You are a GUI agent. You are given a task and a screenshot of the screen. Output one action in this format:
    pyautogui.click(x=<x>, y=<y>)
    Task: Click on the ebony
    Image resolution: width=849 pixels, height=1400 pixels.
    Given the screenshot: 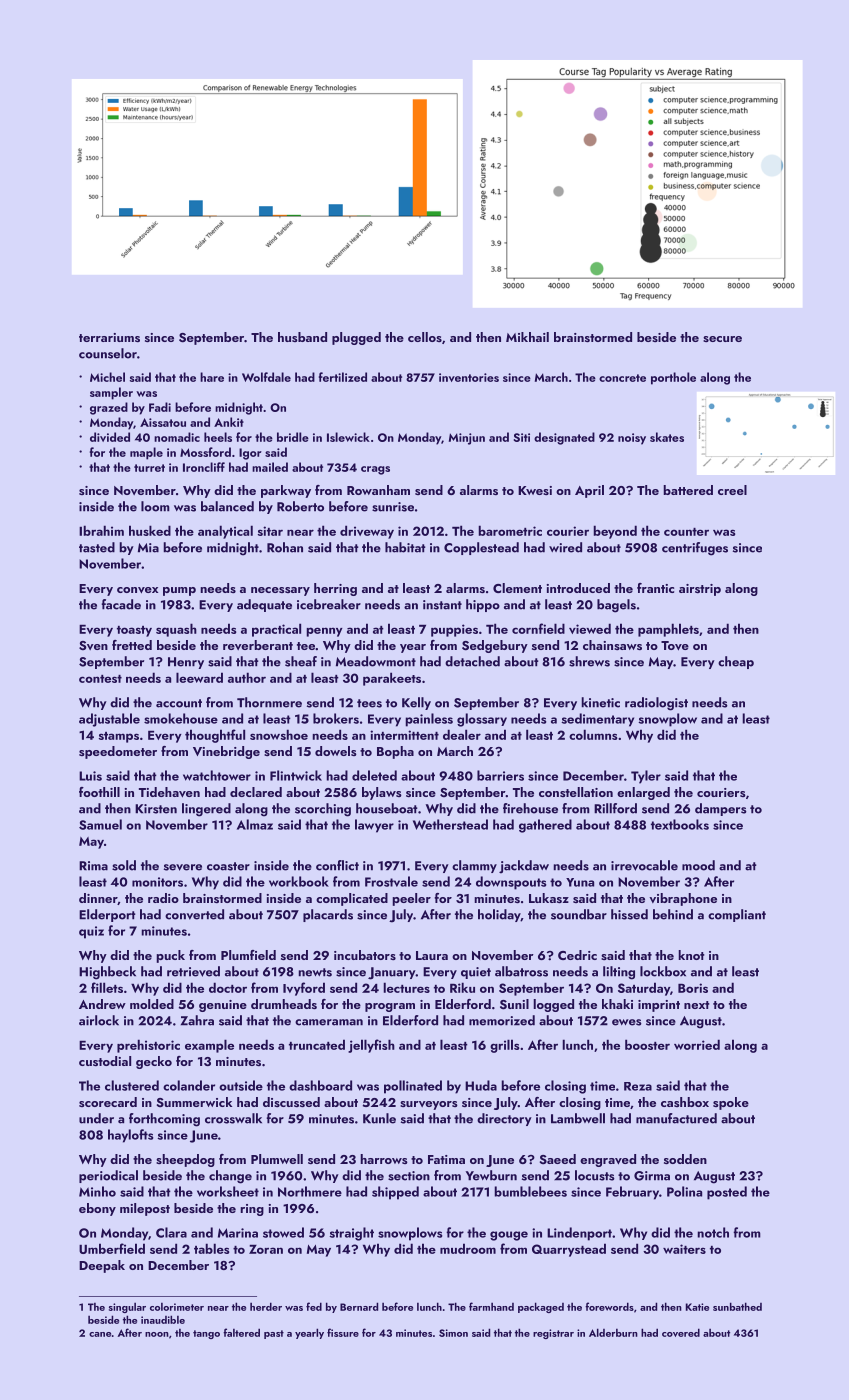 What is the action you would take?
    pyautogui.click(x=97, y=1209)
